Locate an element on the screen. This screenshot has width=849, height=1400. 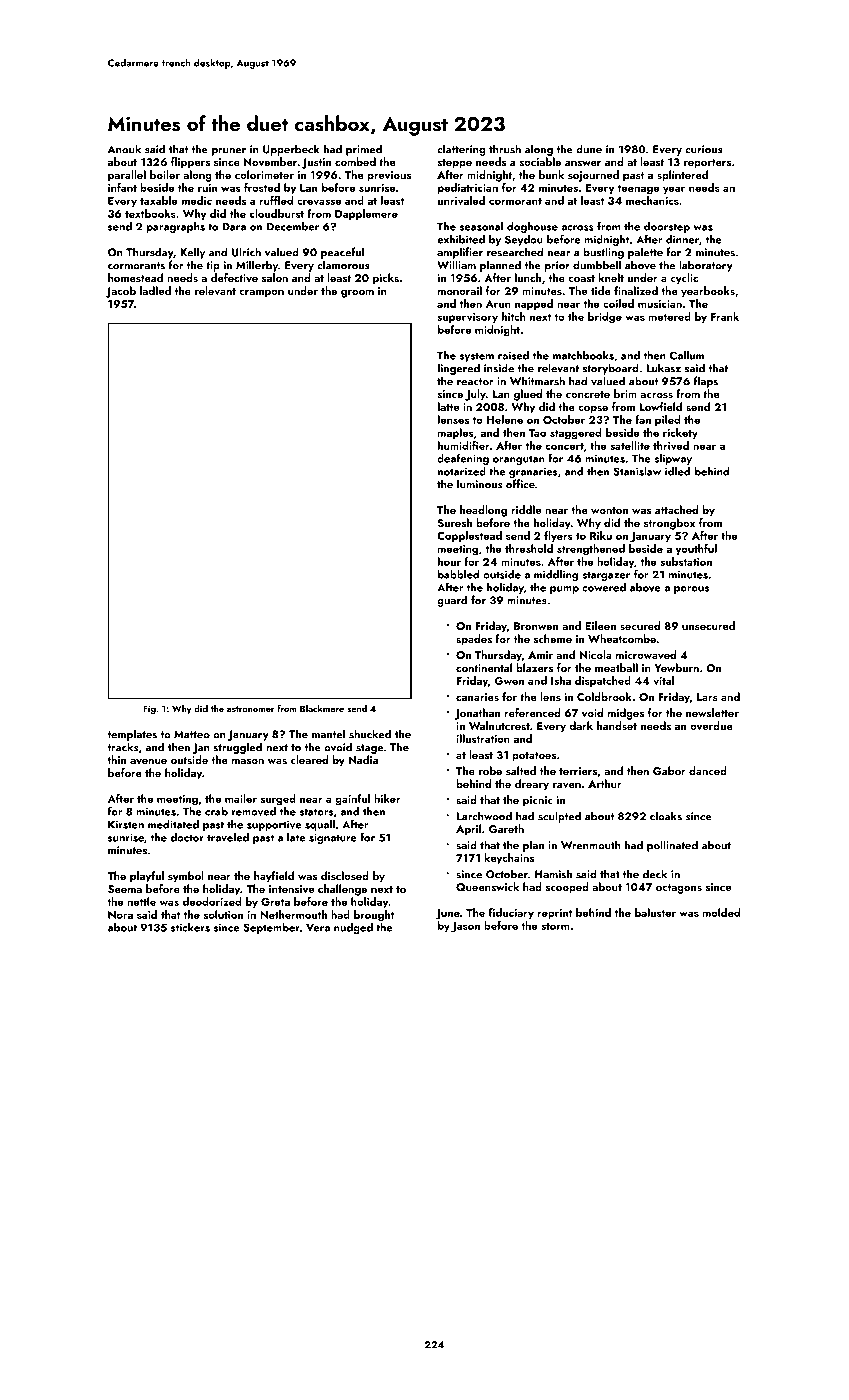
curious is located at coordinates (704, 149).
